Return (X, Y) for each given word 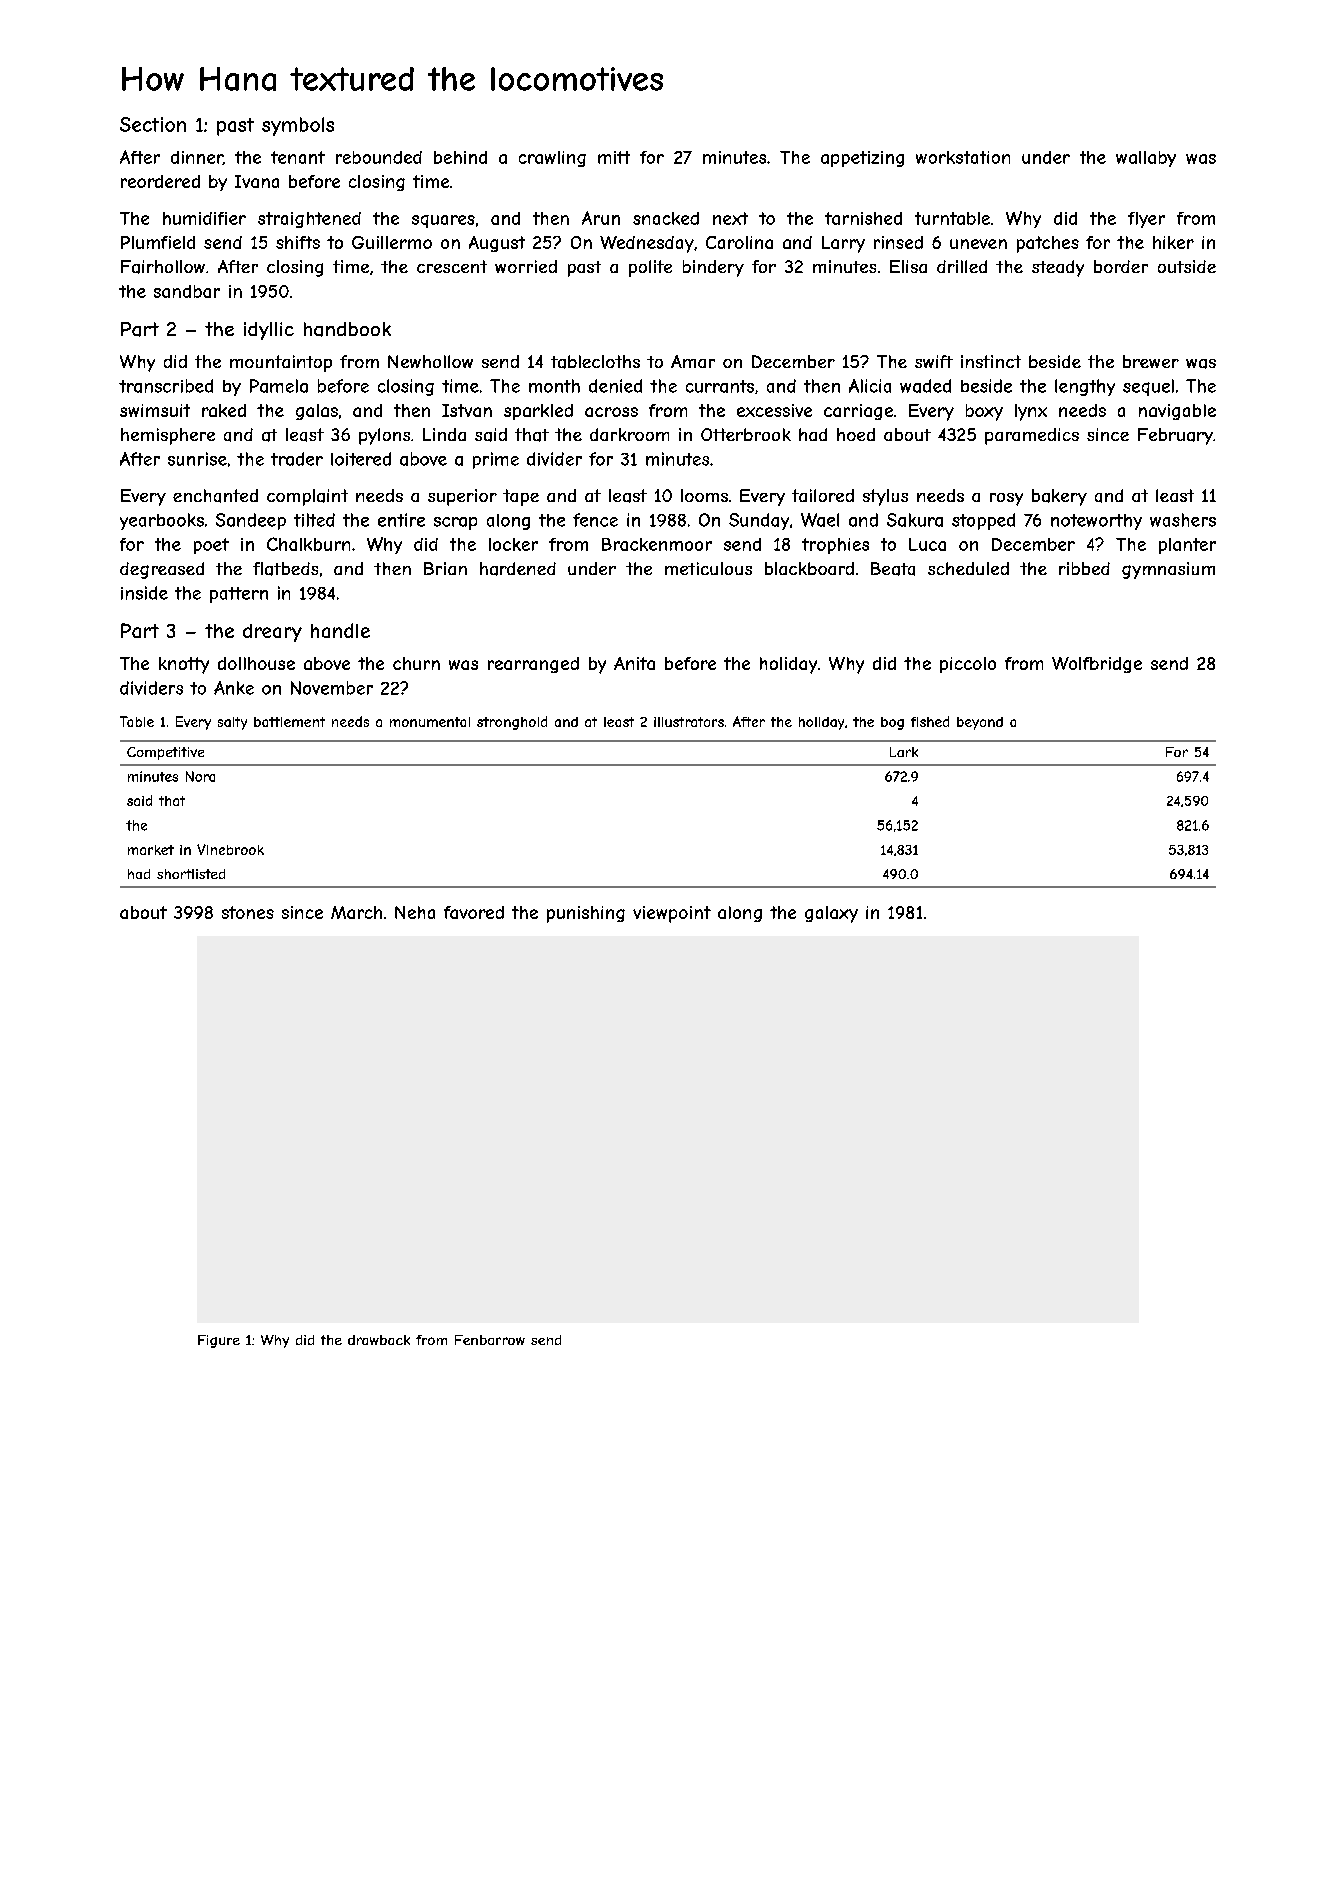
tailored (823, 495)
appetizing (862, 159)
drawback (379, 1340)
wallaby (1146, 159)
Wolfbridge (1097, 665)
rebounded (379, 157)
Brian (445, 568)
